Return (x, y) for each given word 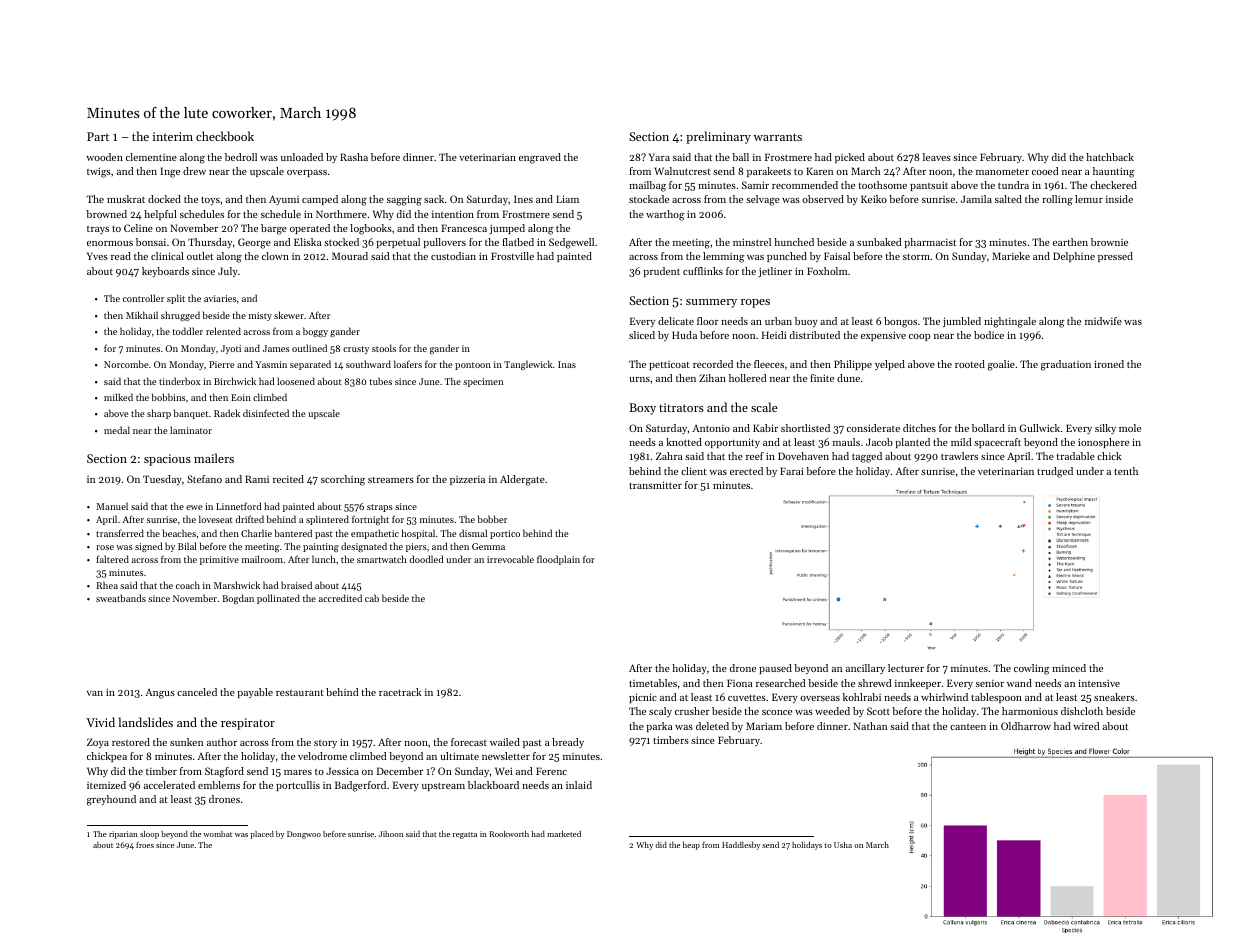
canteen (968, 727)
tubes (380, 381)
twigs (99, 172)
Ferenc (551, 771)
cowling (1032, 669)
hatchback (1110, 157)
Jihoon (391, 834)
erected (746, 471)
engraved (540, 158)
